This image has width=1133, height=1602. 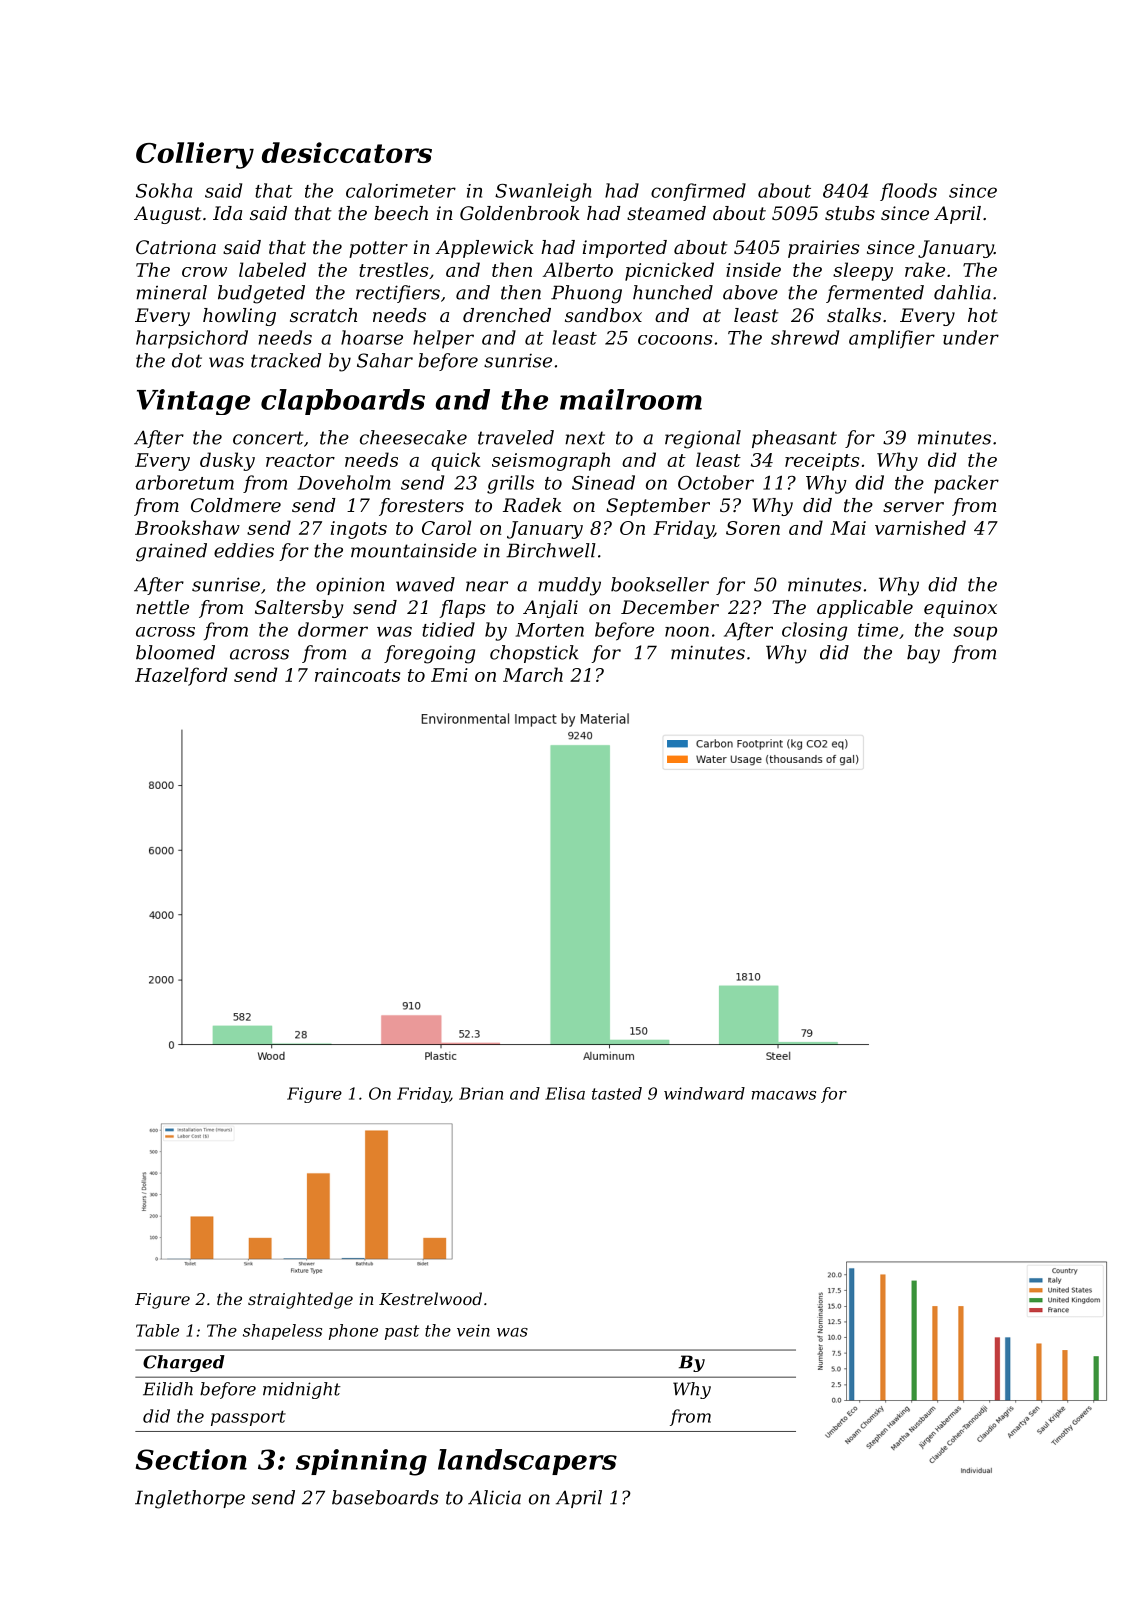 I want to click on eddies, so click(x=244, y=550).
